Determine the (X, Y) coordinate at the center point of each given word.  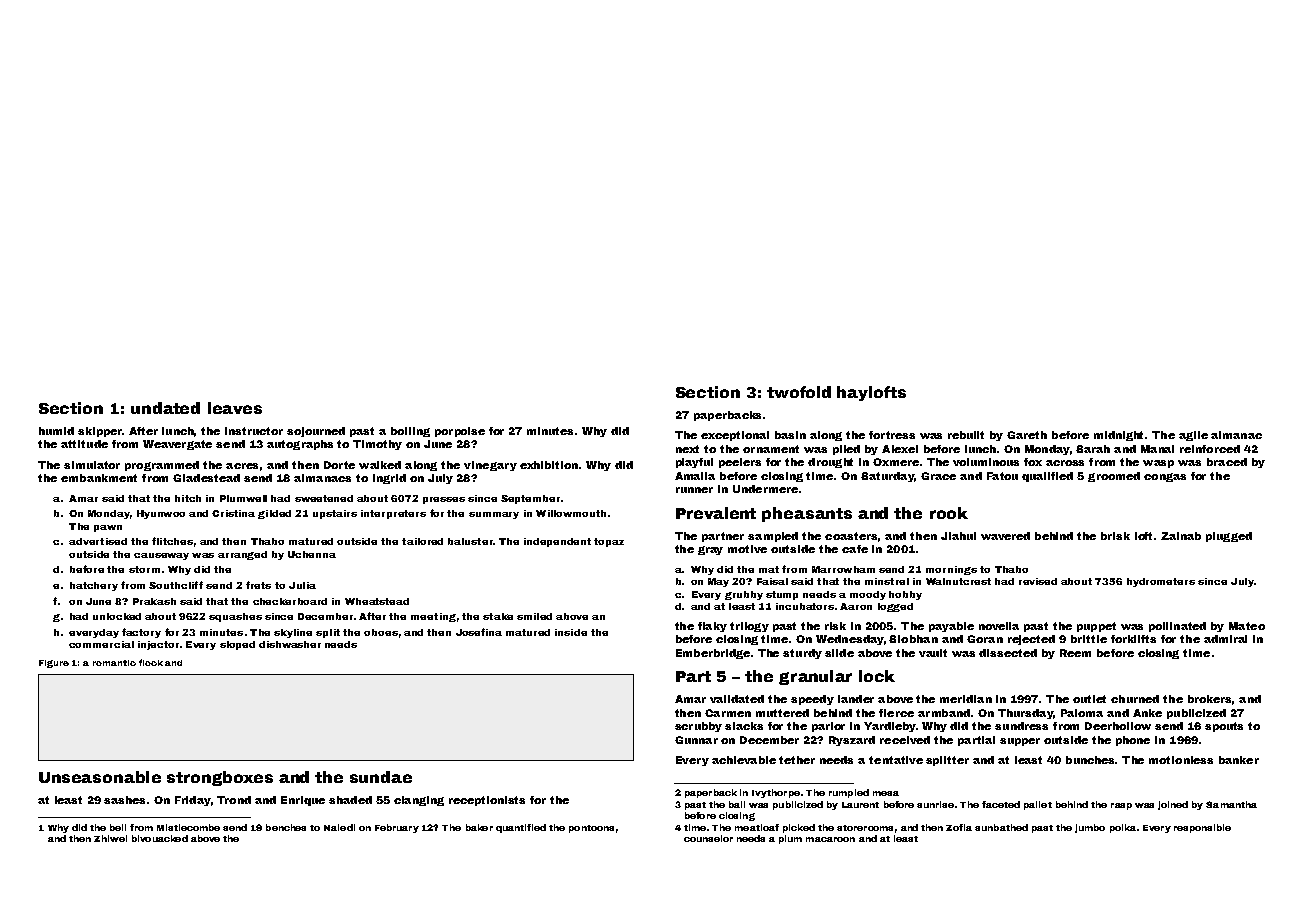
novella (999, 626)
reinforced (1210, 449)
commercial (101, 644)
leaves (235, 408)
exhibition (549, 465)
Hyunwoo (161, 514)
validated (737, 699)
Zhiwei (110, 838)
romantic (114, 663)
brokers (1209, 699)
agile (1193, 436)
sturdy (802, 654)
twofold (799, 392)
